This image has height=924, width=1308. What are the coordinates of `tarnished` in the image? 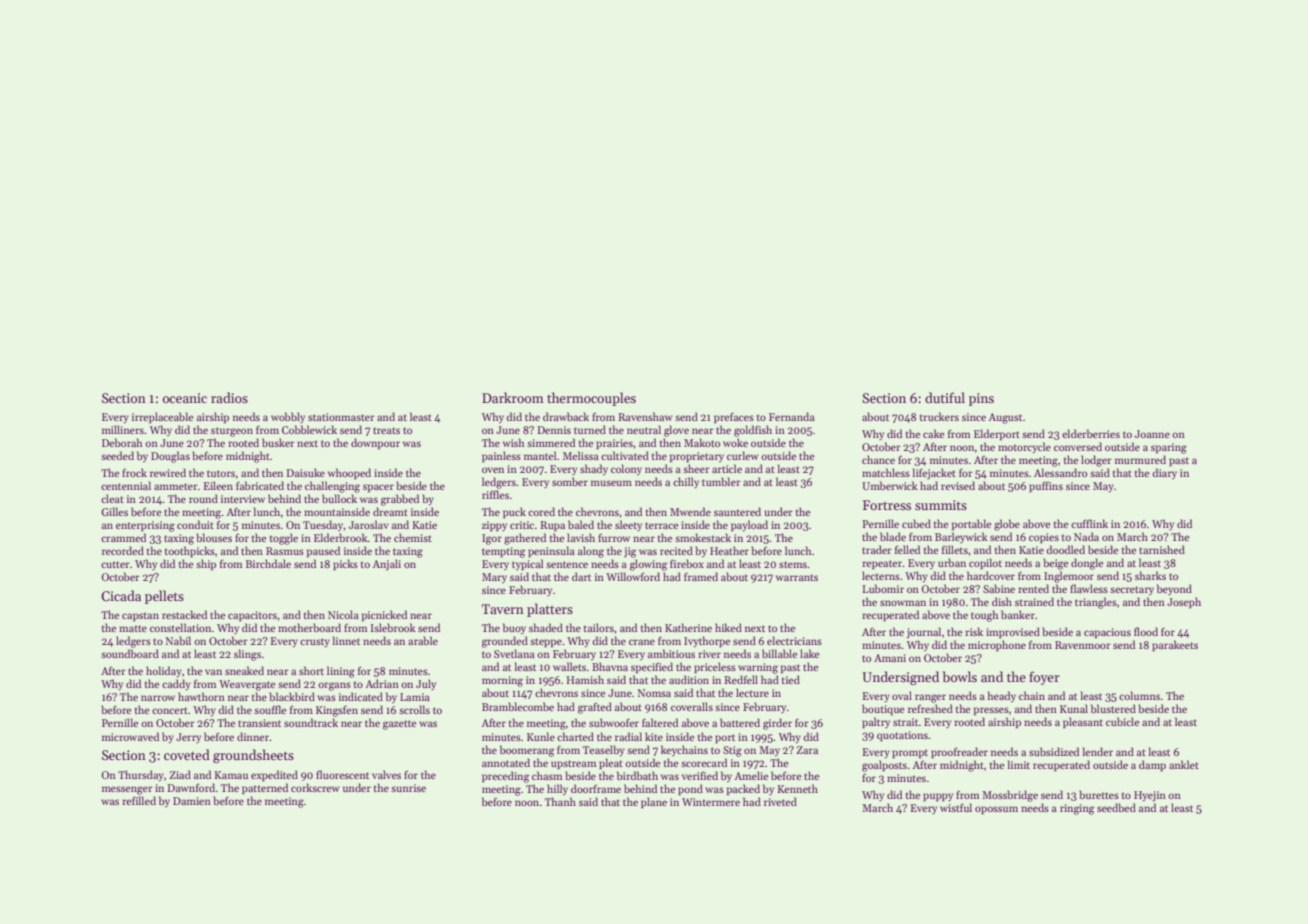 It's located at (1162, 549).
